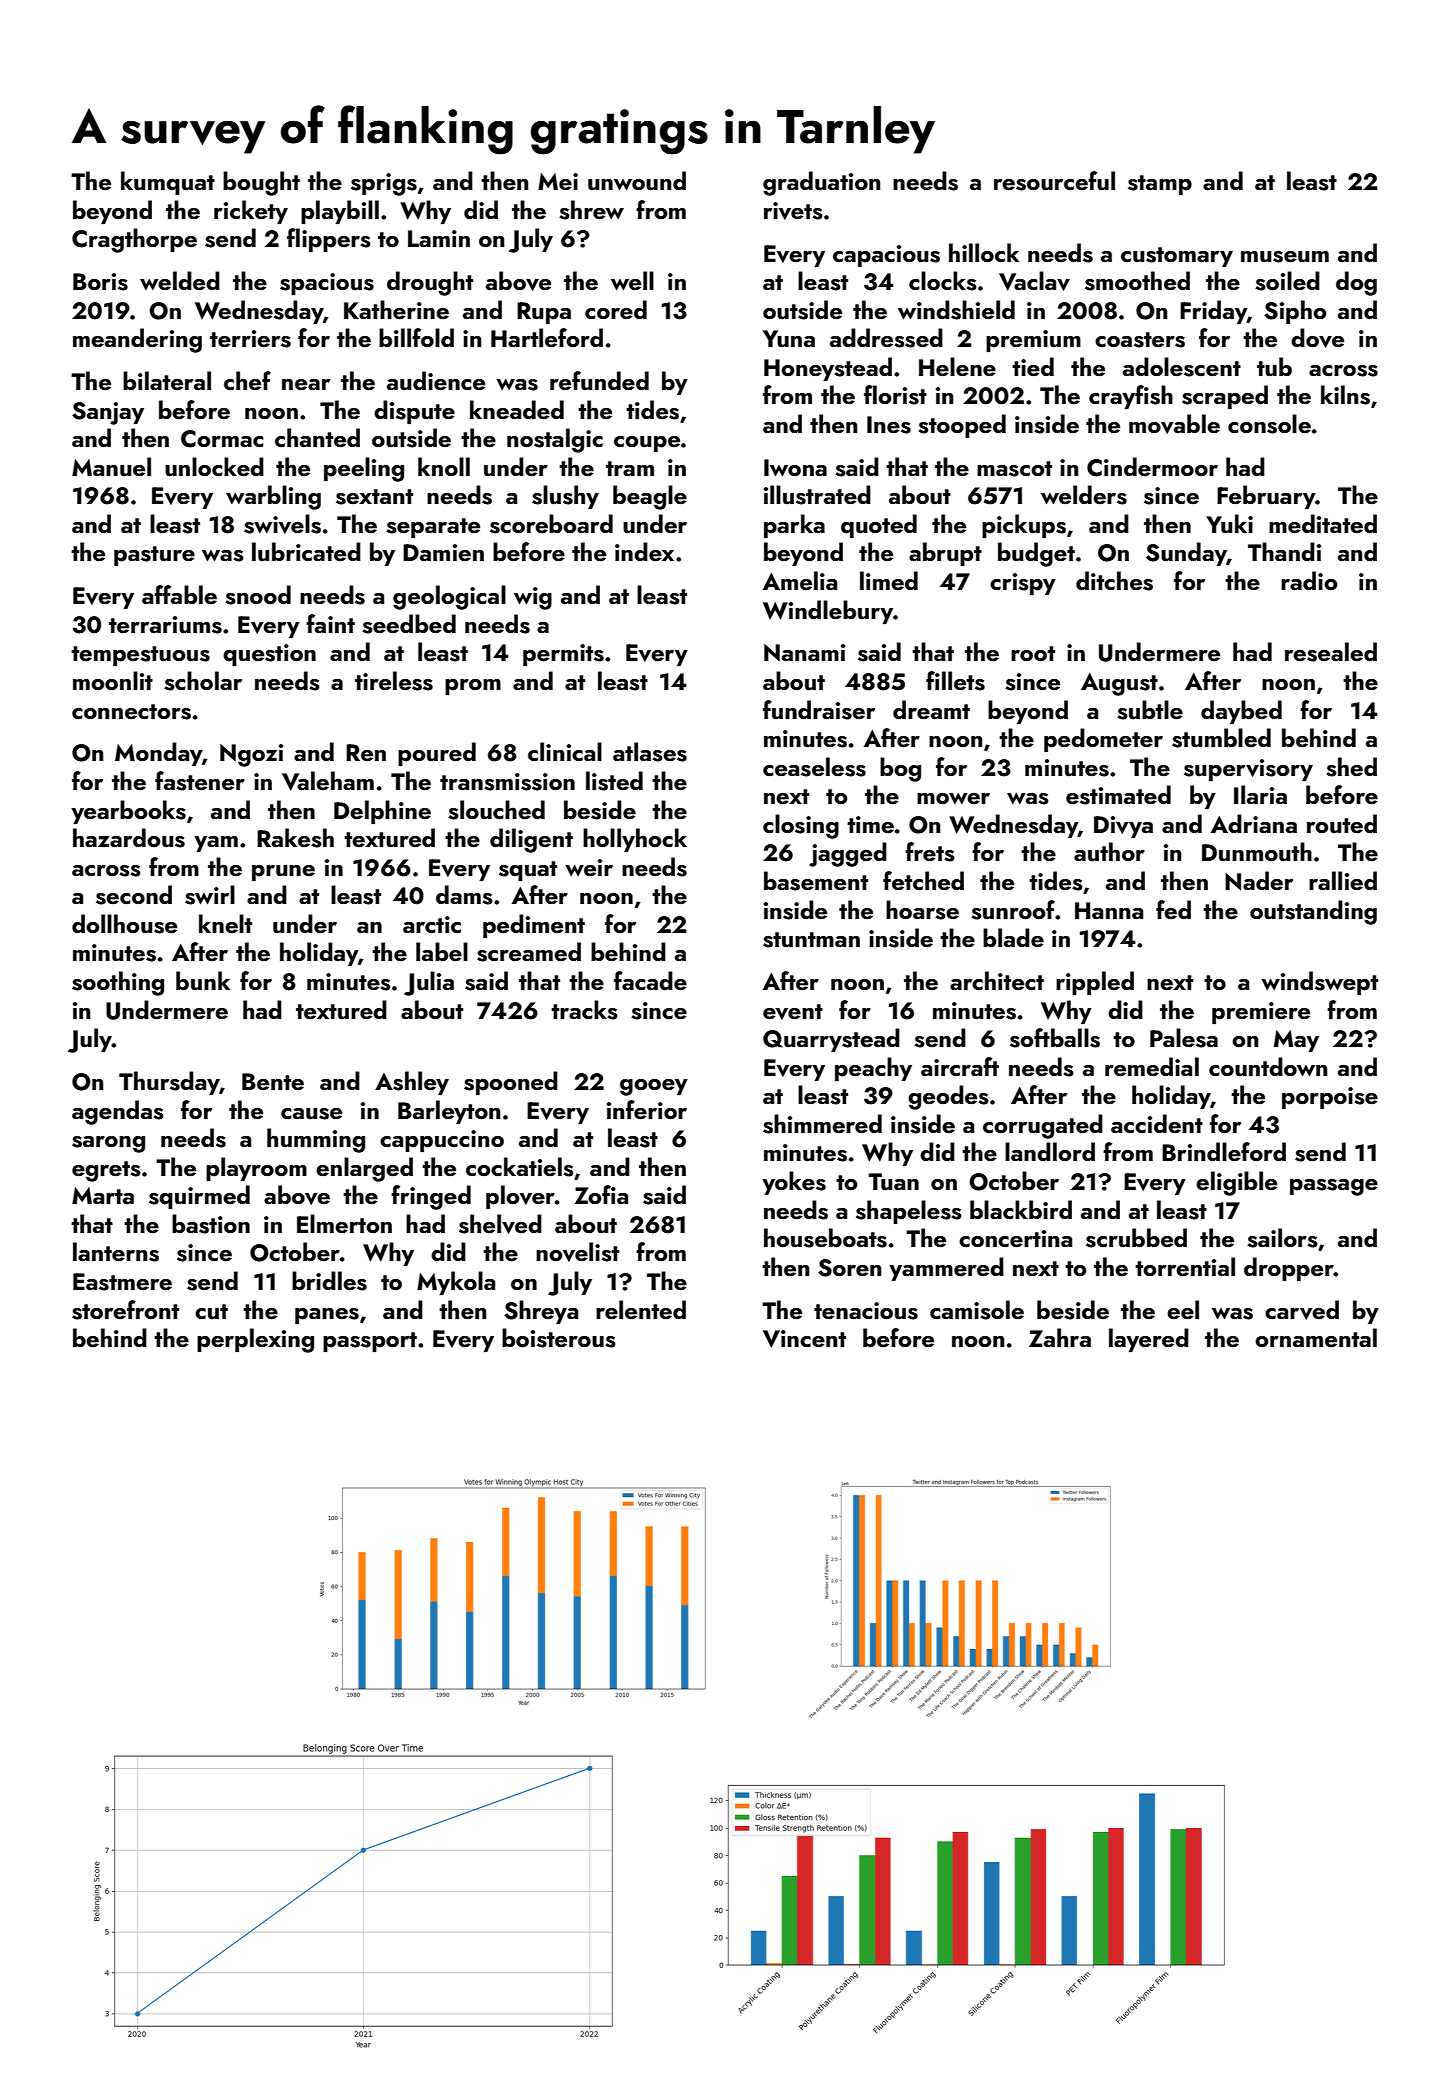 This screenshot has height=2100, width=1450. I want to click on perplexing, so click(255, 1340).
